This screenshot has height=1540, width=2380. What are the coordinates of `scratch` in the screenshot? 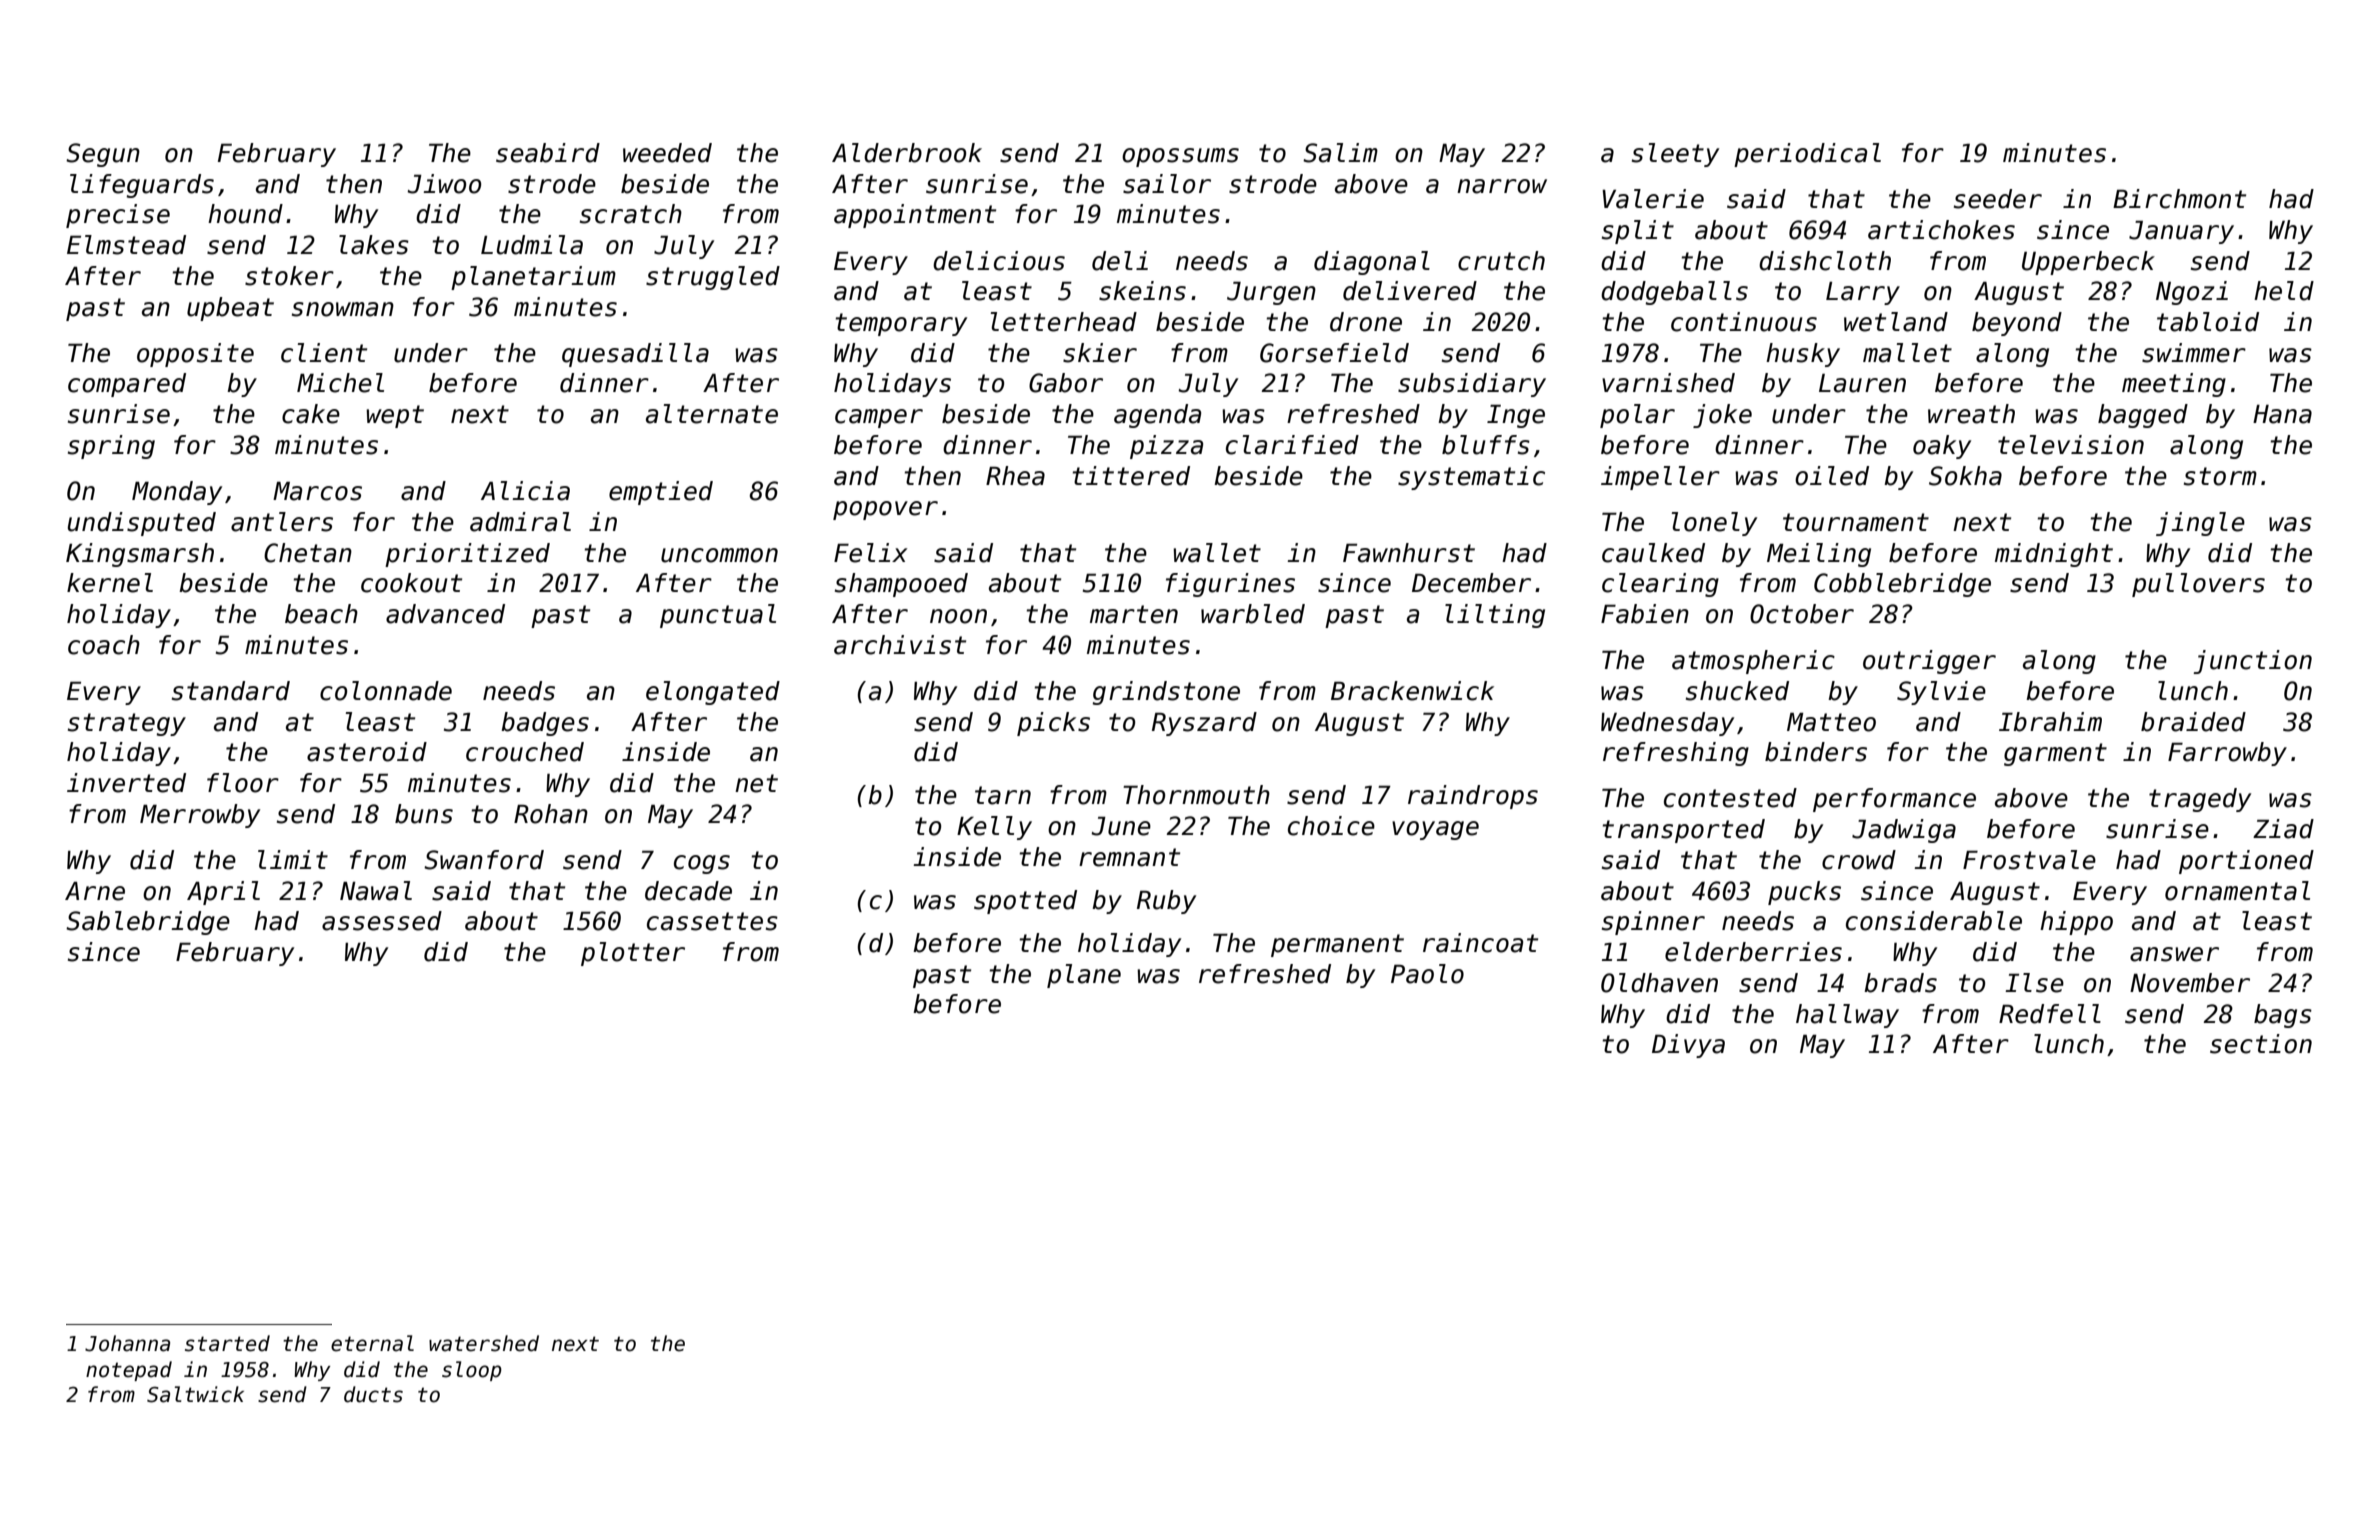 It's located at (631, 214).
